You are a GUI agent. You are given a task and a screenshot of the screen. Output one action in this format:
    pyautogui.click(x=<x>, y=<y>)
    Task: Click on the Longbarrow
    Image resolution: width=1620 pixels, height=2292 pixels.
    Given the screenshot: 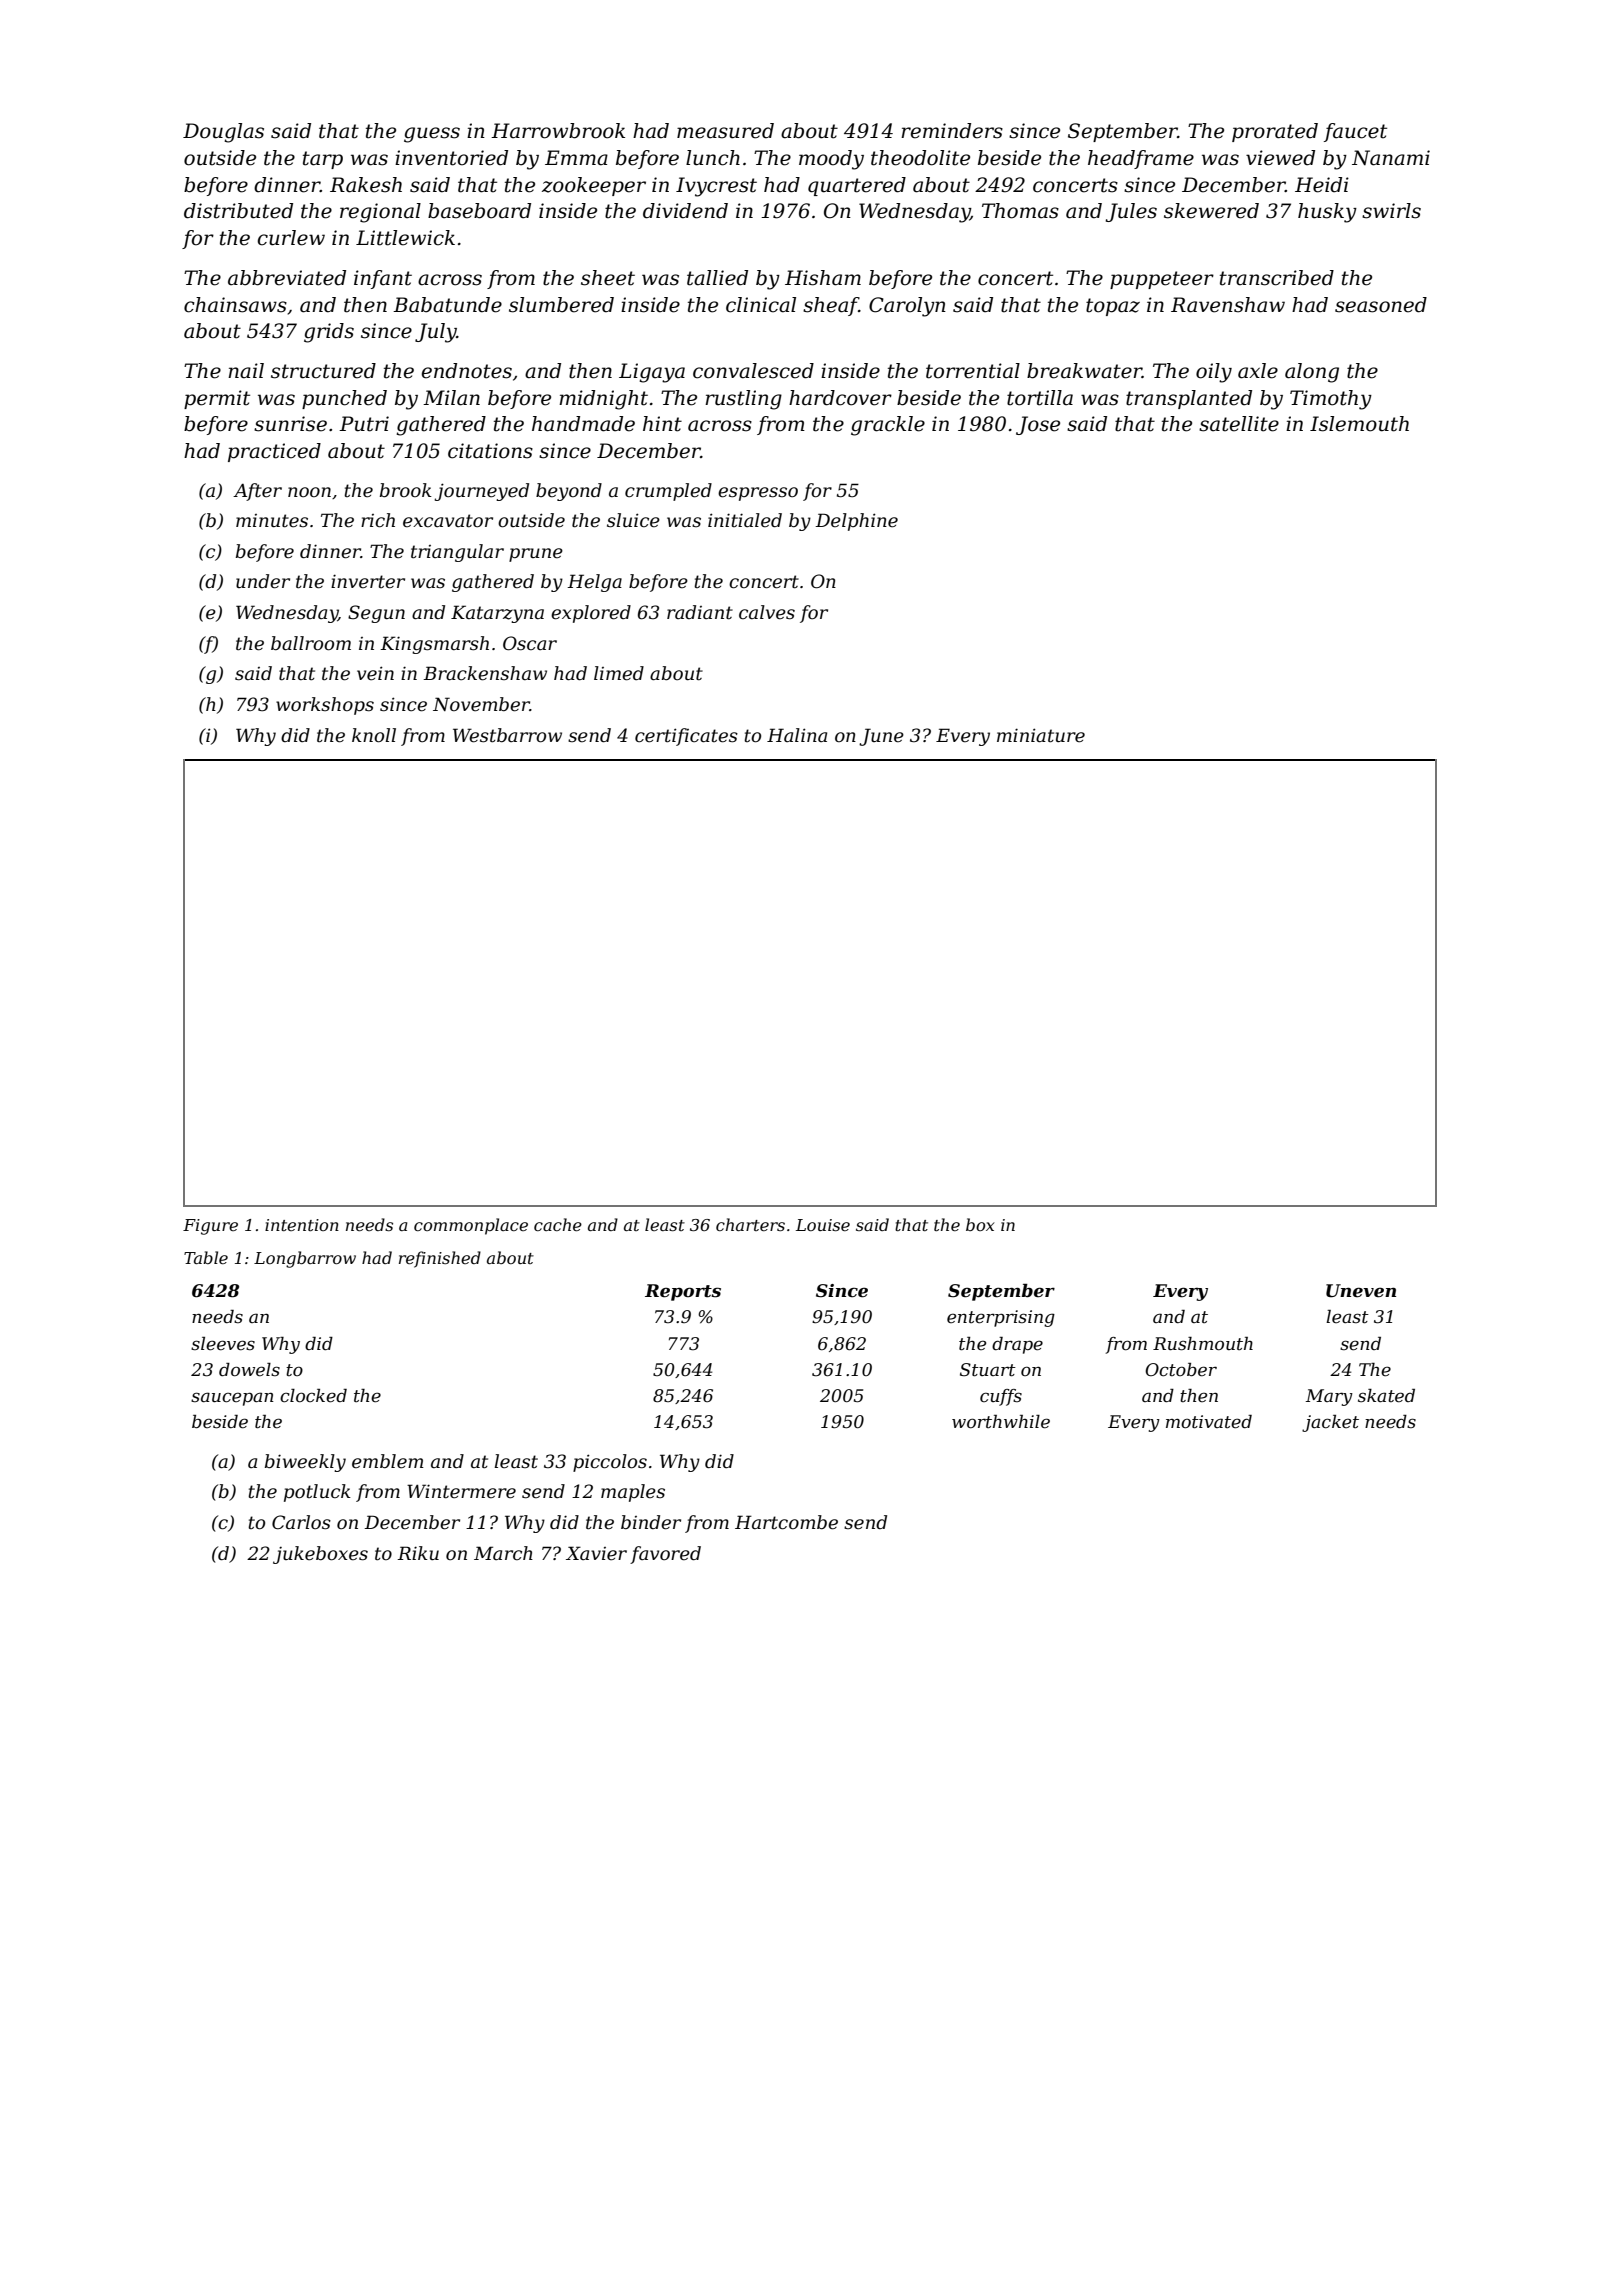 What is the action you would take?
    pyautogui.click(x=305, y=1259)
